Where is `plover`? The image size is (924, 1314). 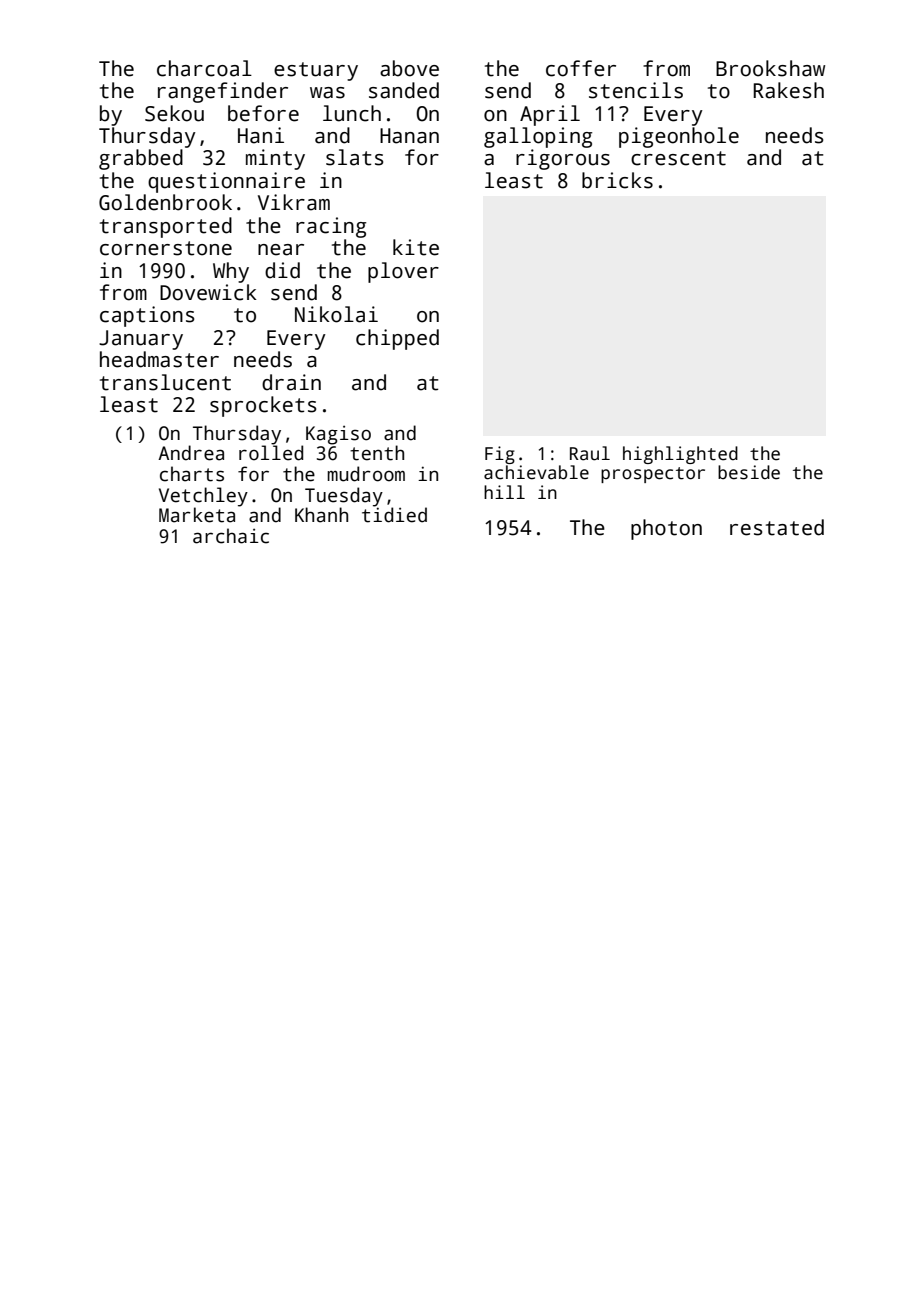
plover is located at coordinates (403, 272).
